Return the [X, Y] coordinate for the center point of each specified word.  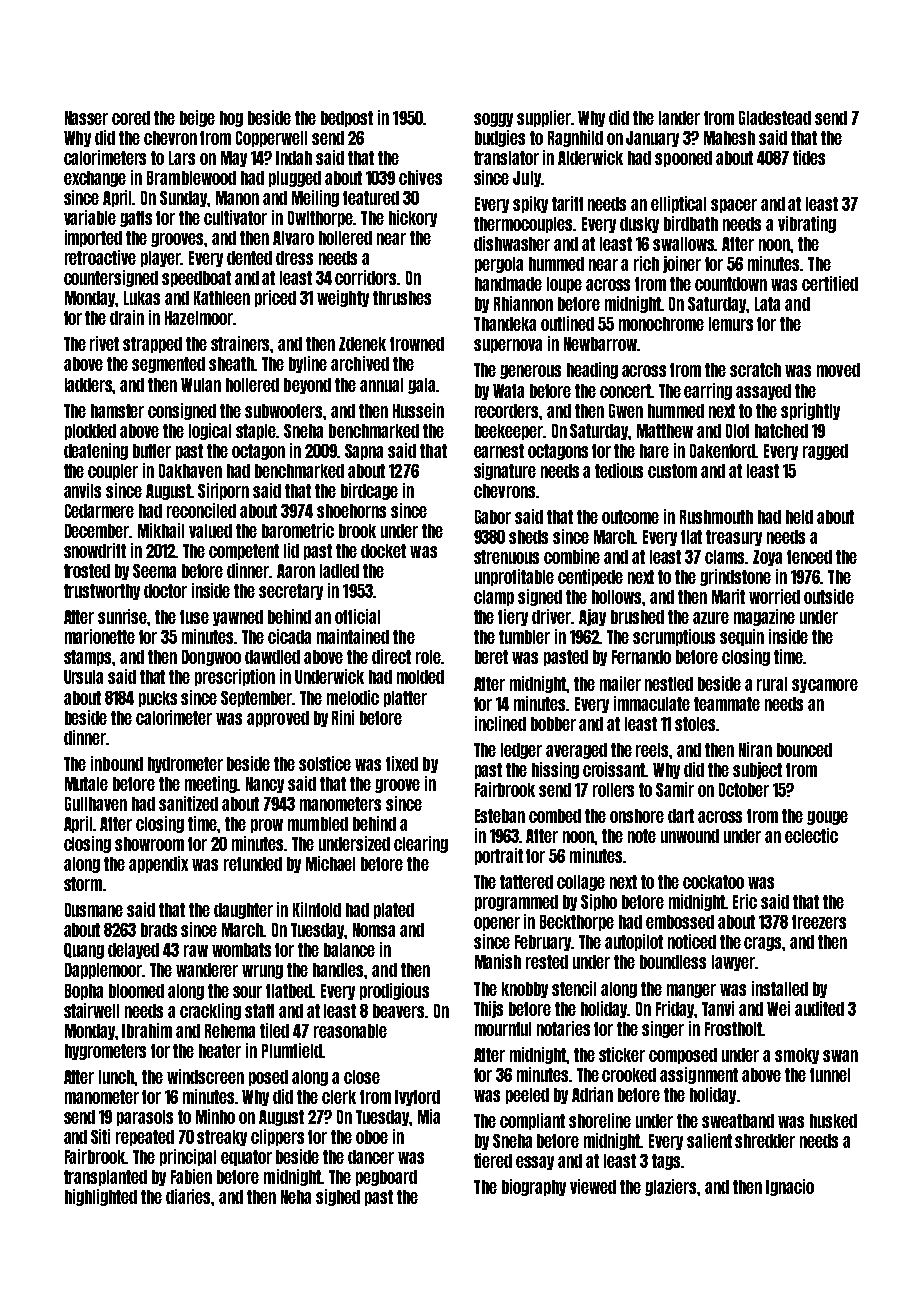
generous [530, 372]
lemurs [731, 324]
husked [833, 1121]
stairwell [91, 1010]
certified [830, 283]
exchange [95, 179]
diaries [189, 1196]
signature [505, 471]
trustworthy [102, 592]
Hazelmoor [199, 318]
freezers [819, 922]
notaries [563, 1028]
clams [725, 557]
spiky [530, 204]
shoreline [600, 1120]
